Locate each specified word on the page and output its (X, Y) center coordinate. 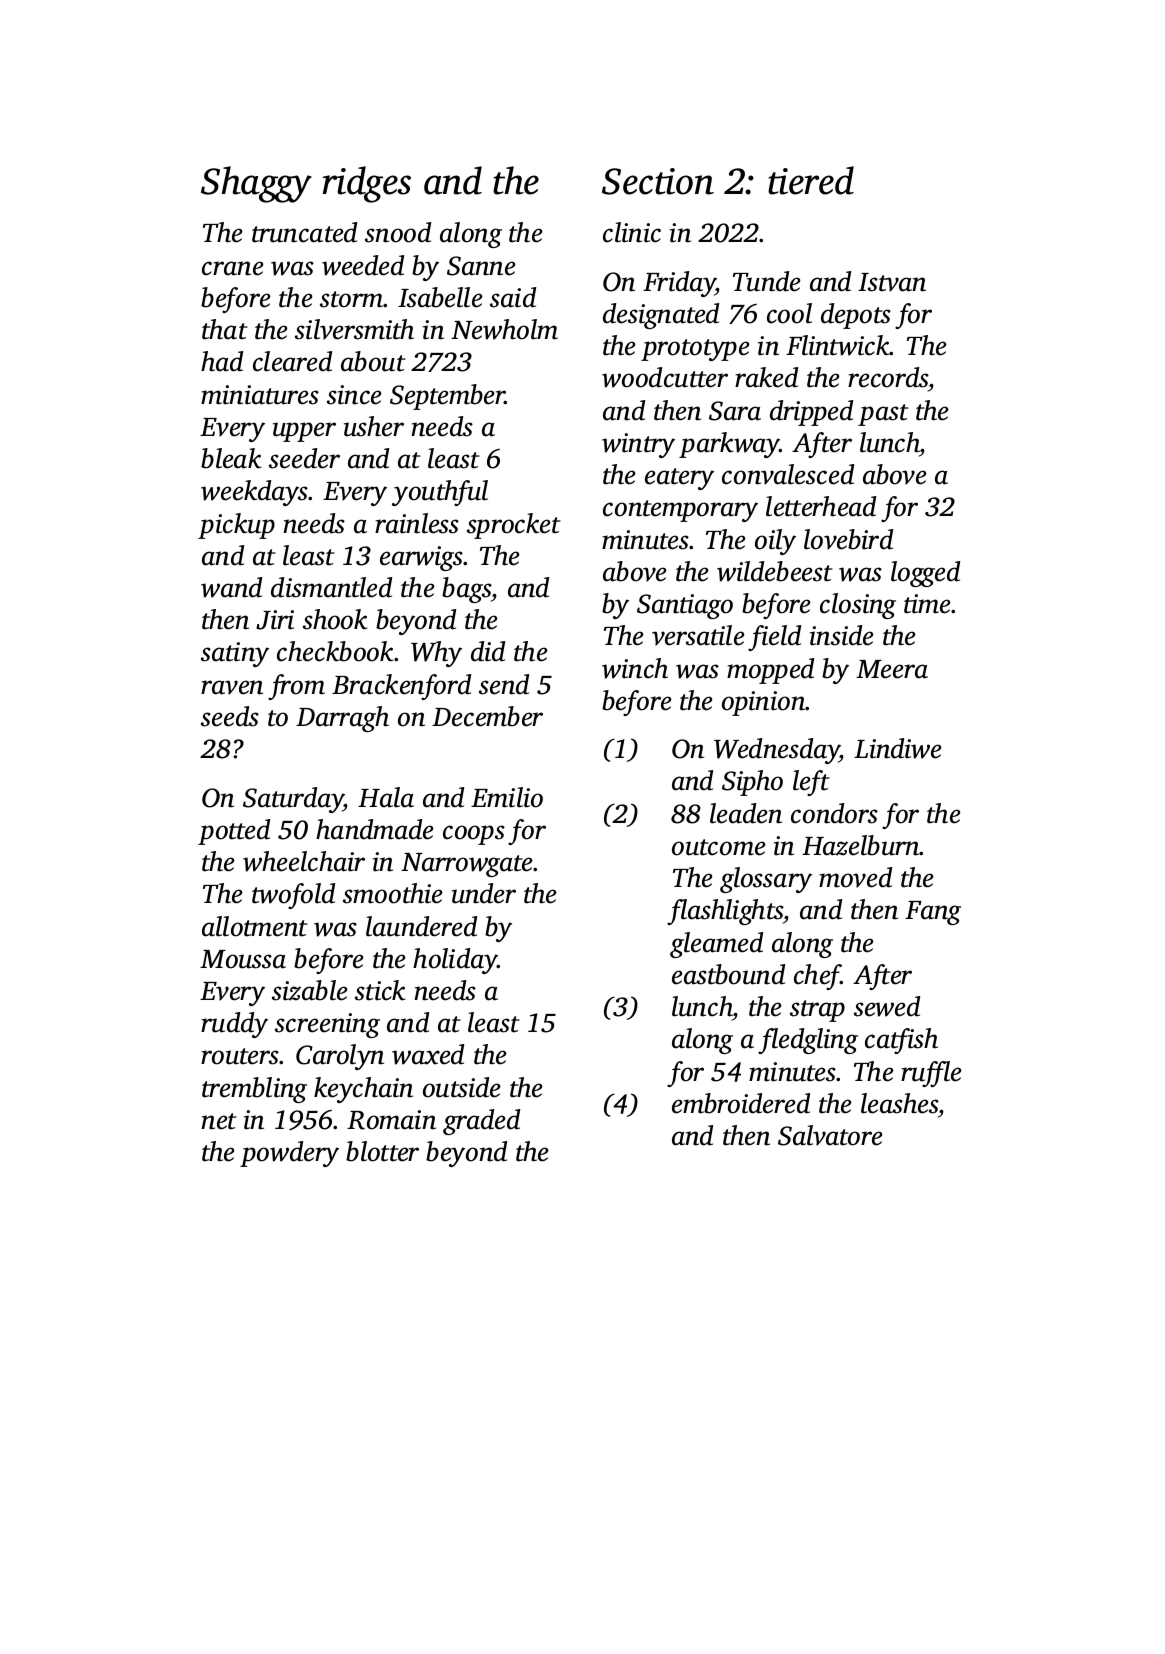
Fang (933, 913)
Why (436, 654)
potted (234, 832)
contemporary (680, 511)
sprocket (514, 526)
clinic (632, 232)
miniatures (260, 395)
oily (775, 542)
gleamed (716, 945)
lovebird (848, 539)
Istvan (892, 282)
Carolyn (340, 1057)
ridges (367, 184)
